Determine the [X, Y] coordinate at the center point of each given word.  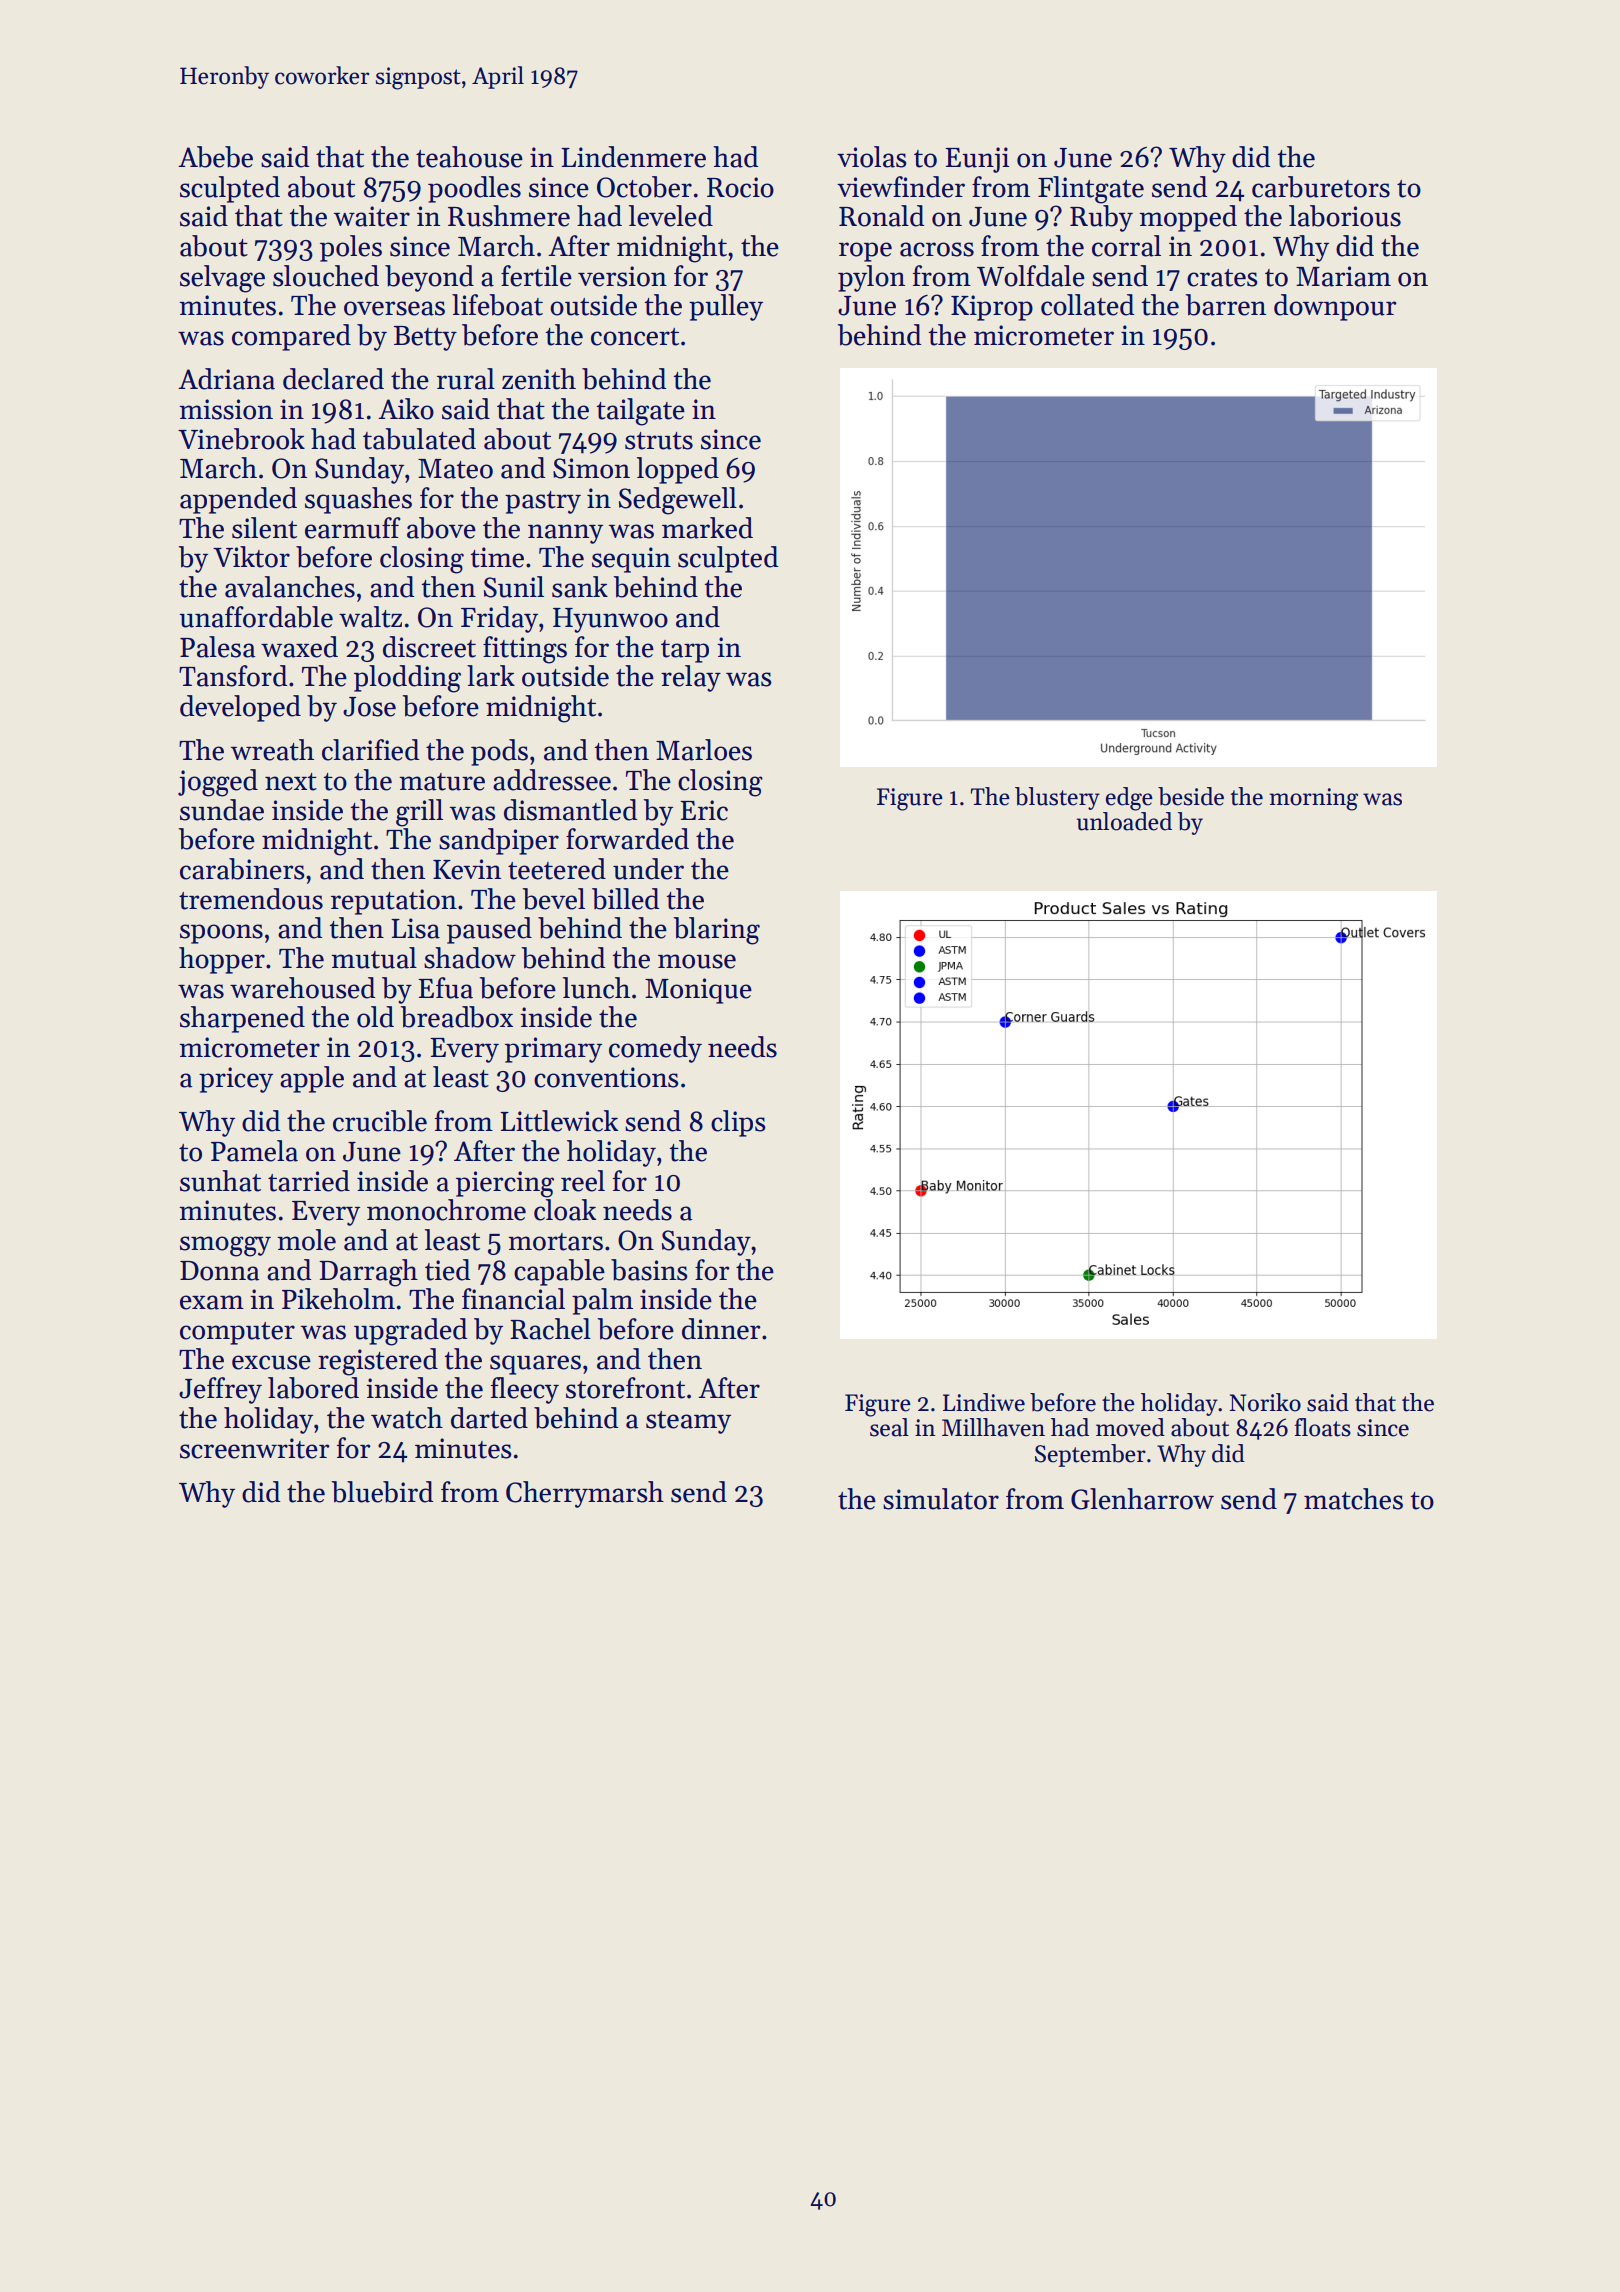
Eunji [977, 160]
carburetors [1321, 187]
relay [691, 678]
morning [1314, 799]
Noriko [1265, 1402]
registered [378, 1362]
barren [1226, 305]
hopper [222, 960]
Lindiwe [984, 1402]
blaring [717, 931]
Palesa [218, 647]
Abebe [215, 157]
